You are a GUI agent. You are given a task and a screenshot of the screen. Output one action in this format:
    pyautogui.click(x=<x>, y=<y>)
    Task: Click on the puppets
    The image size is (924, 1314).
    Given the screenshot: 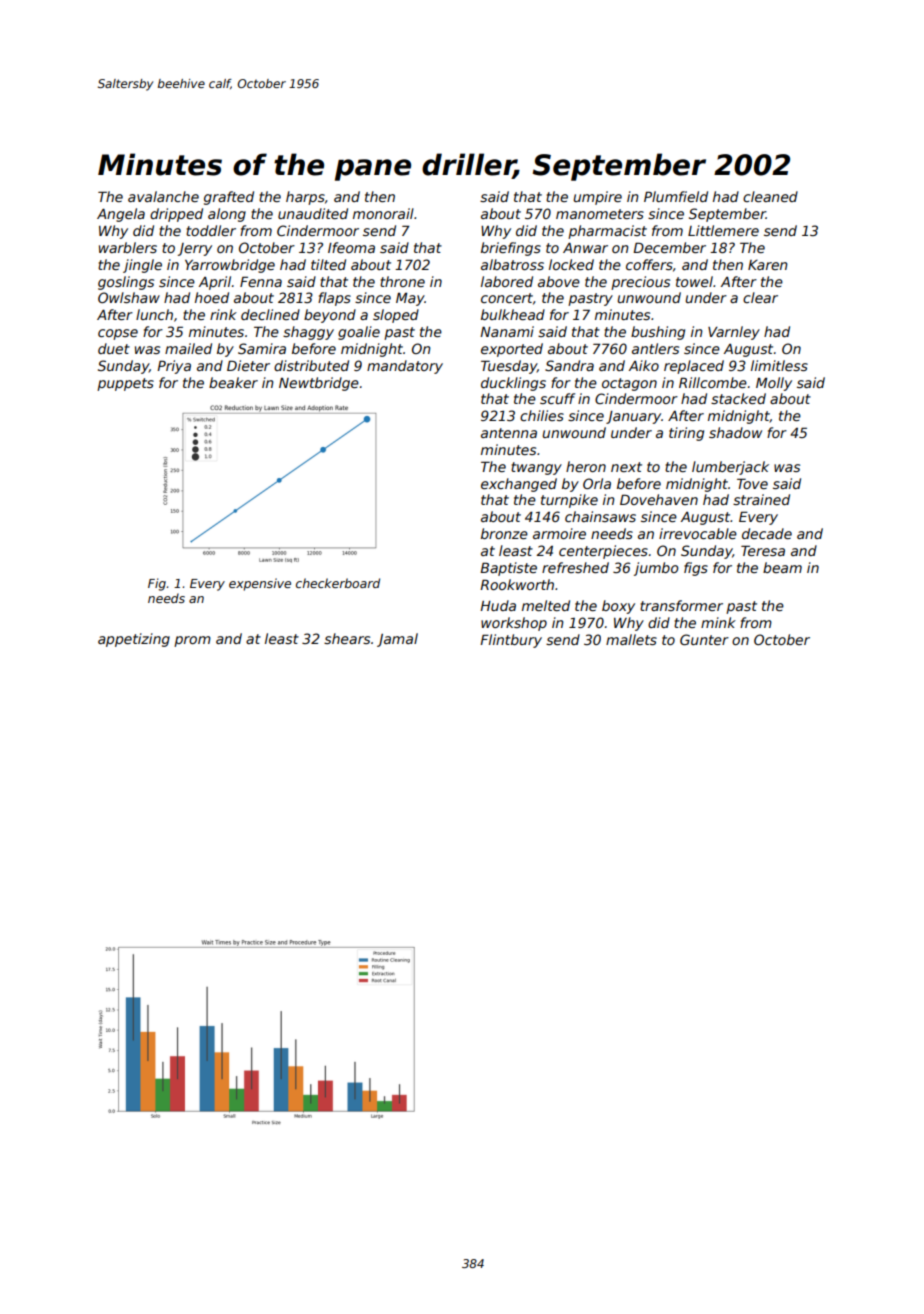 What is the action you would take?
    pyautogui.click(x=125, y=384)
